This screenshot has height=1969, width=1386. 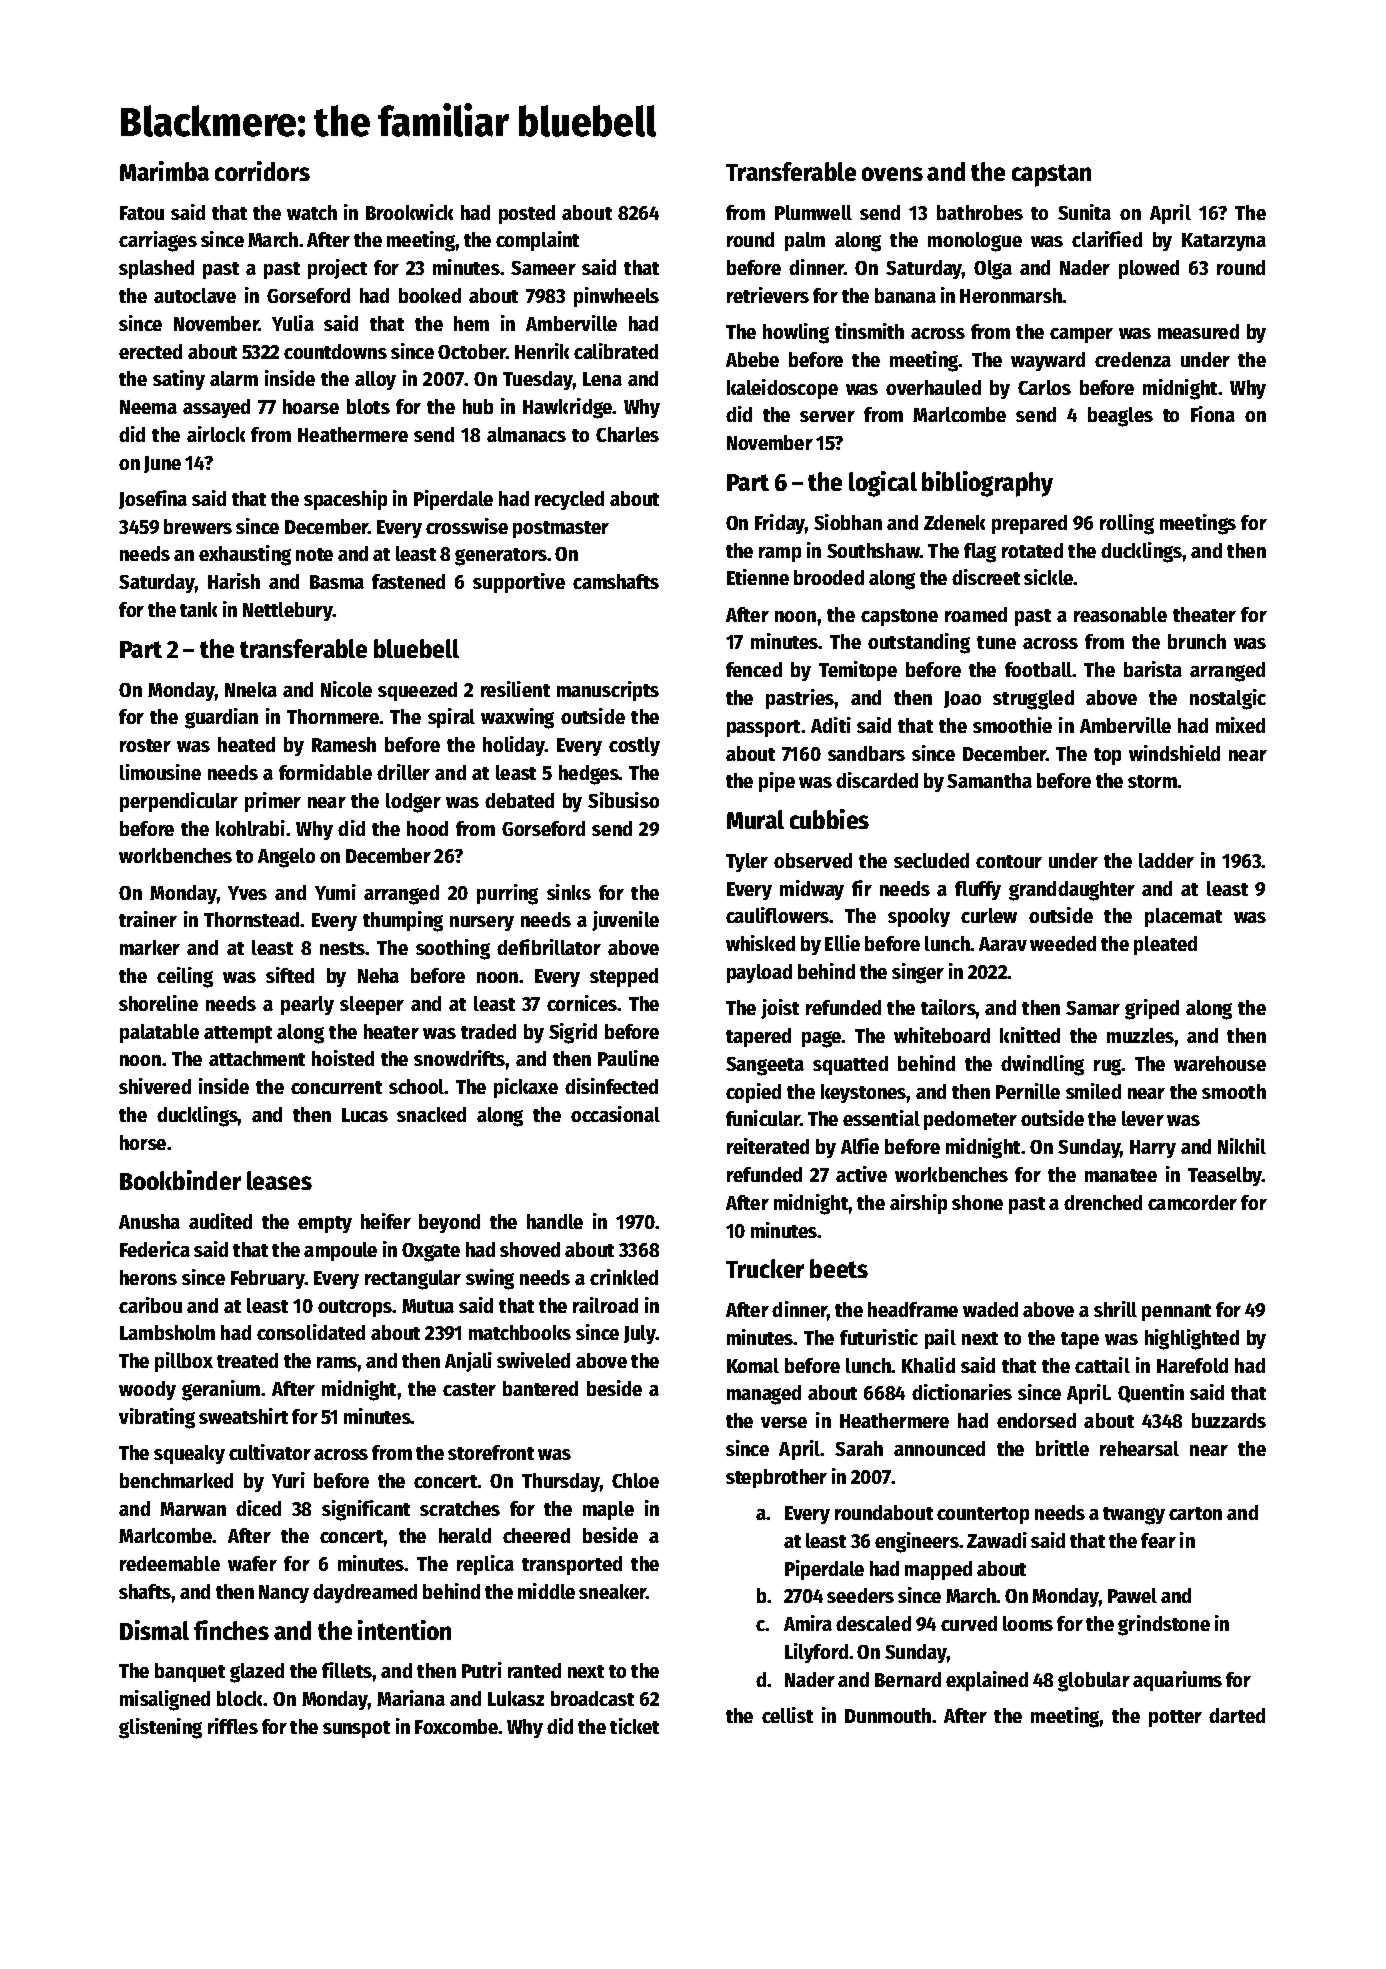 What do you see at coordinates (768, 295) in the screenshot?
I see `retrievers` at bounding box center [768, 295].
